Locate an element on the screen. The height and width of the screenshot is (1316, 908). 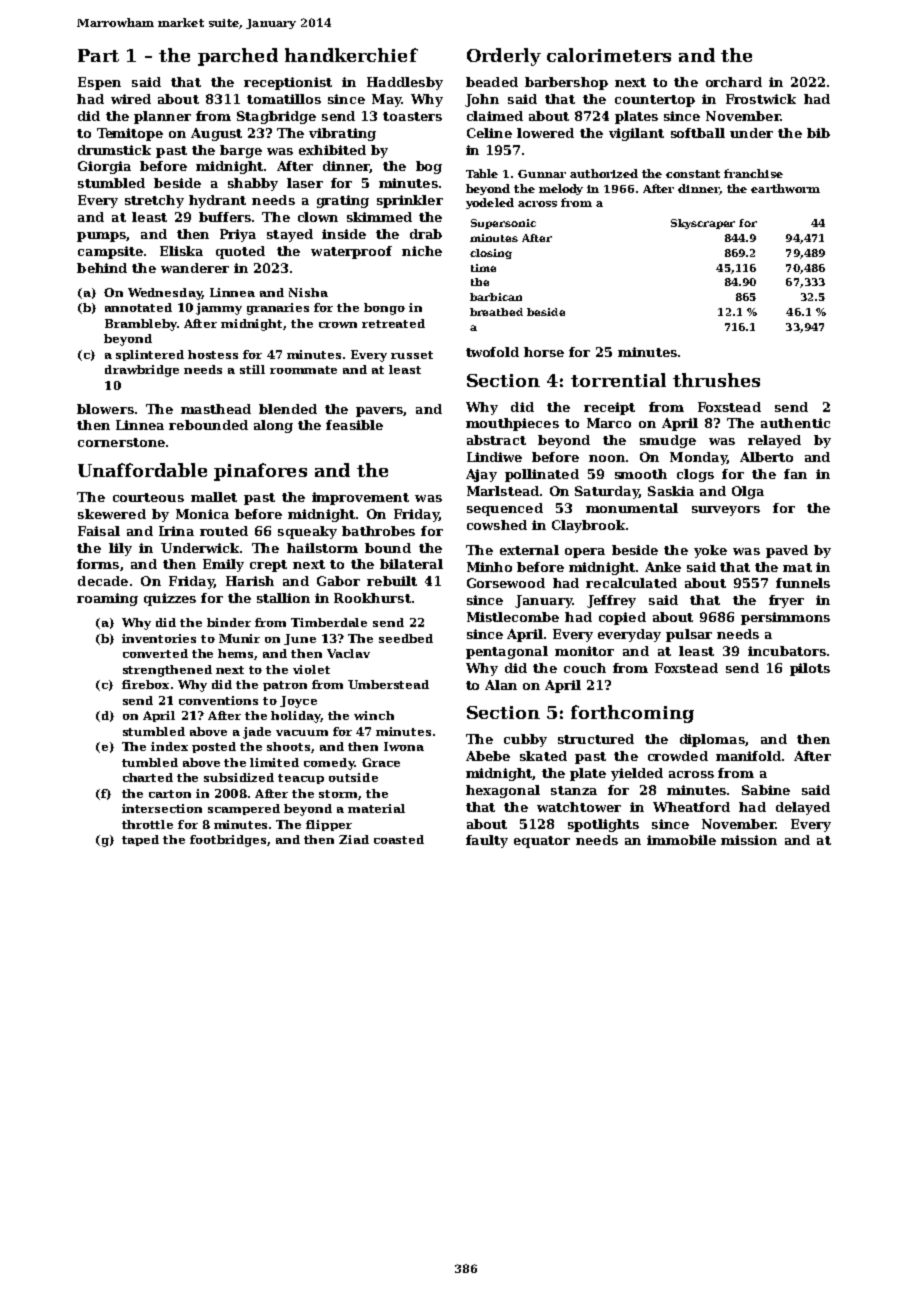
Ajay is located at coordinates (481, 475).
